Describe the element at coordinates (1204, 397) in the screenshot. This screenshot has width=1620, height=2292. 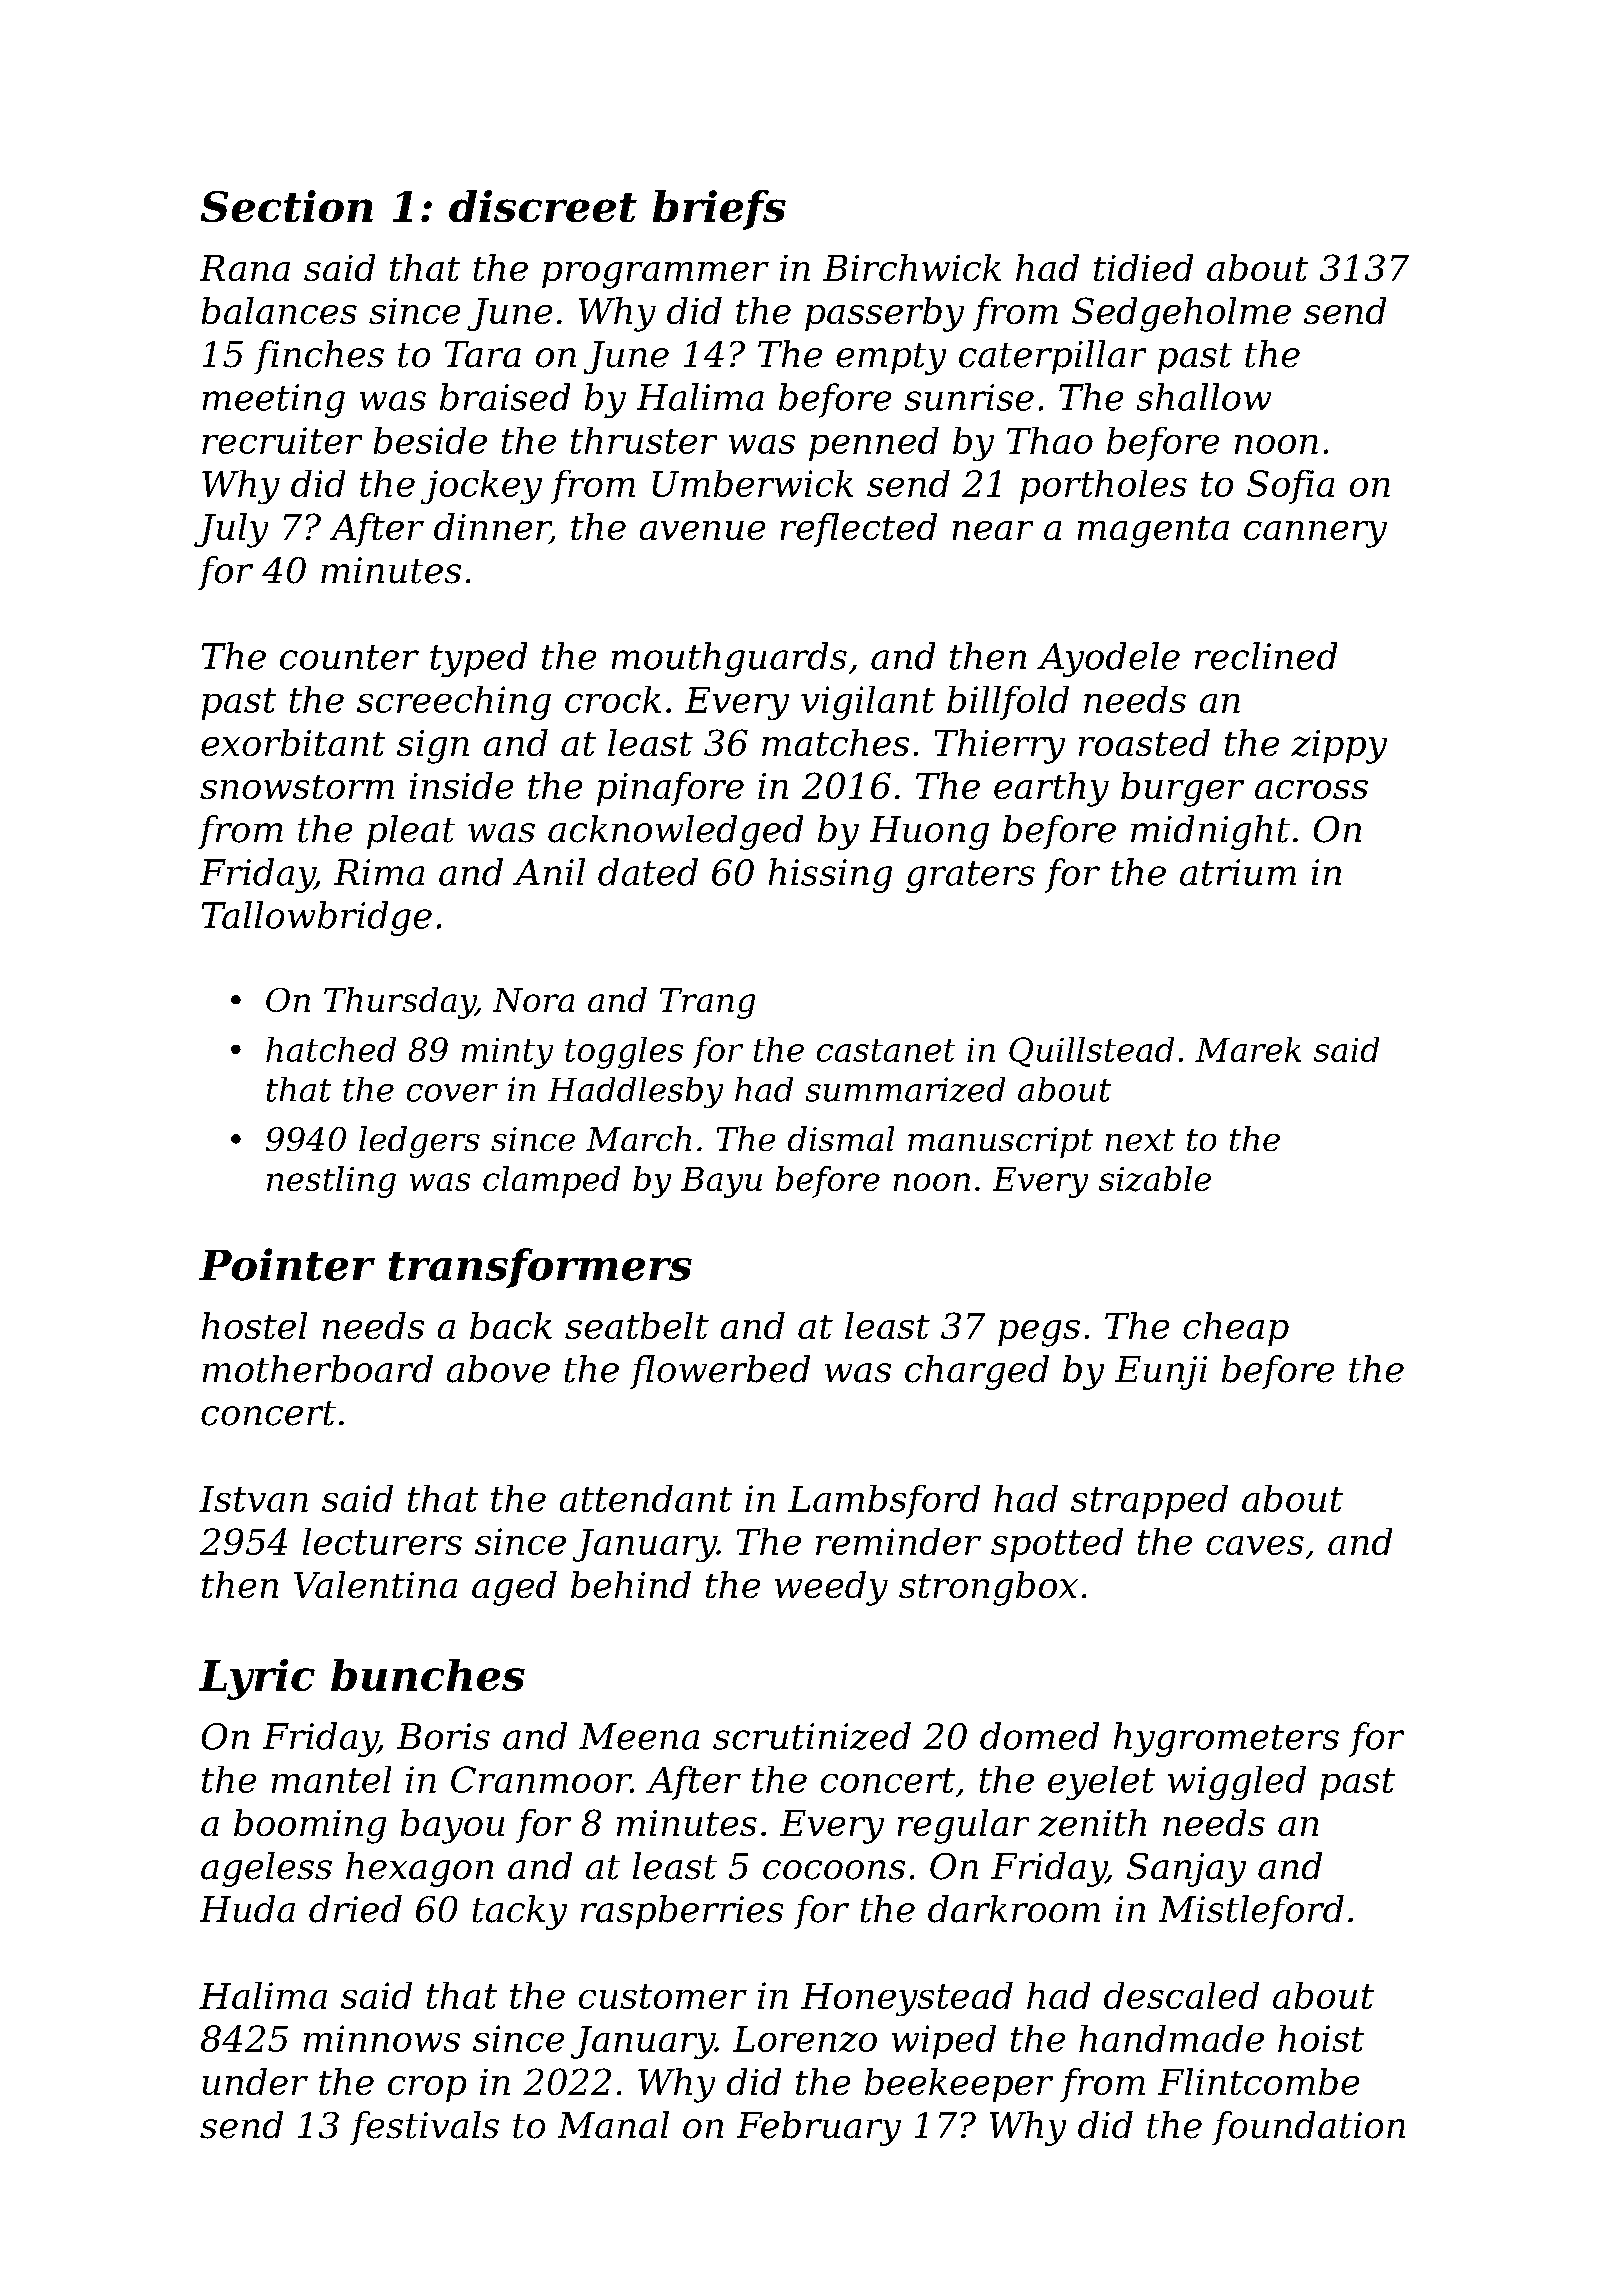
I see `shallow` at that location.
